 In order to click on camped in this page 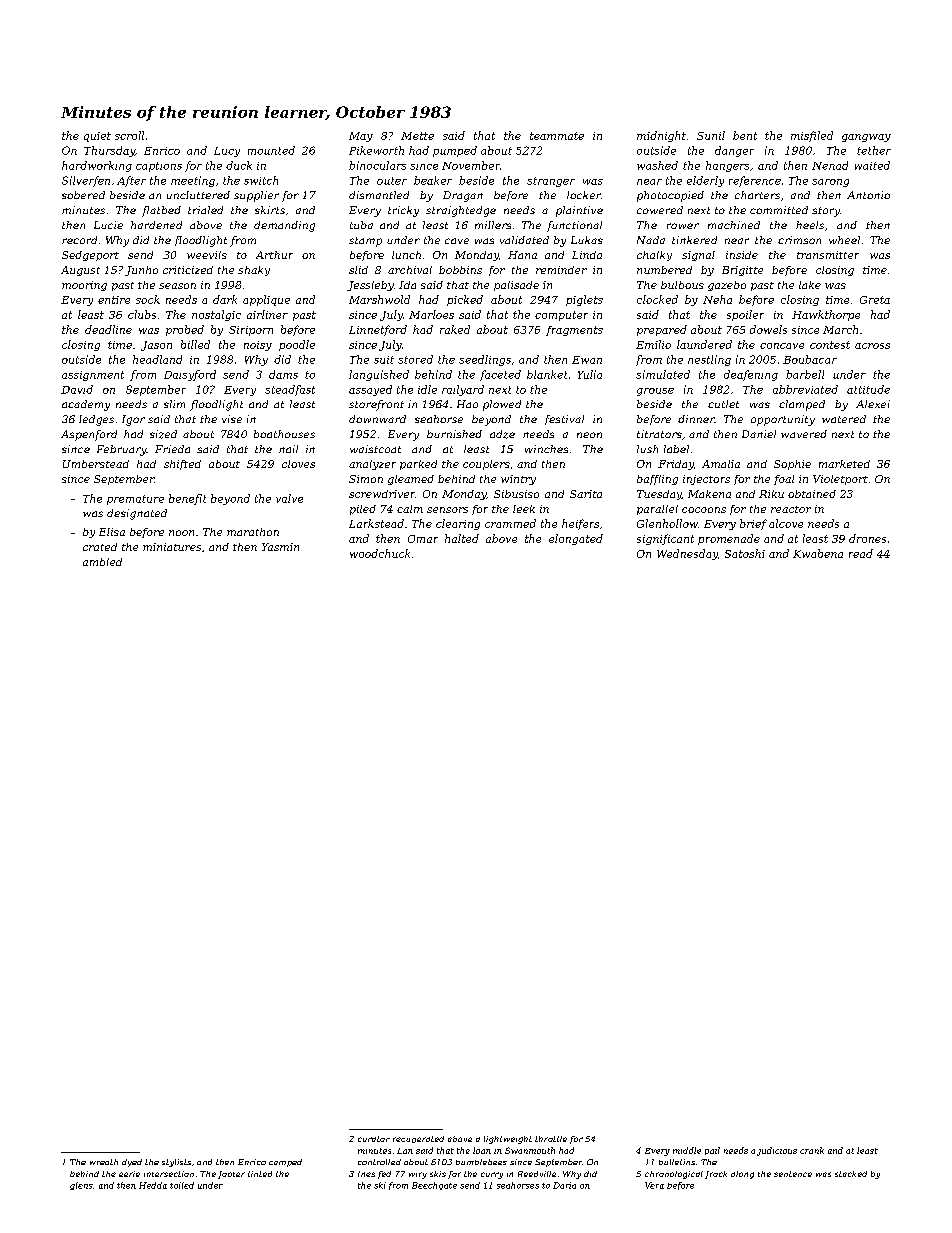, I will do `click(285, 1163)`.
